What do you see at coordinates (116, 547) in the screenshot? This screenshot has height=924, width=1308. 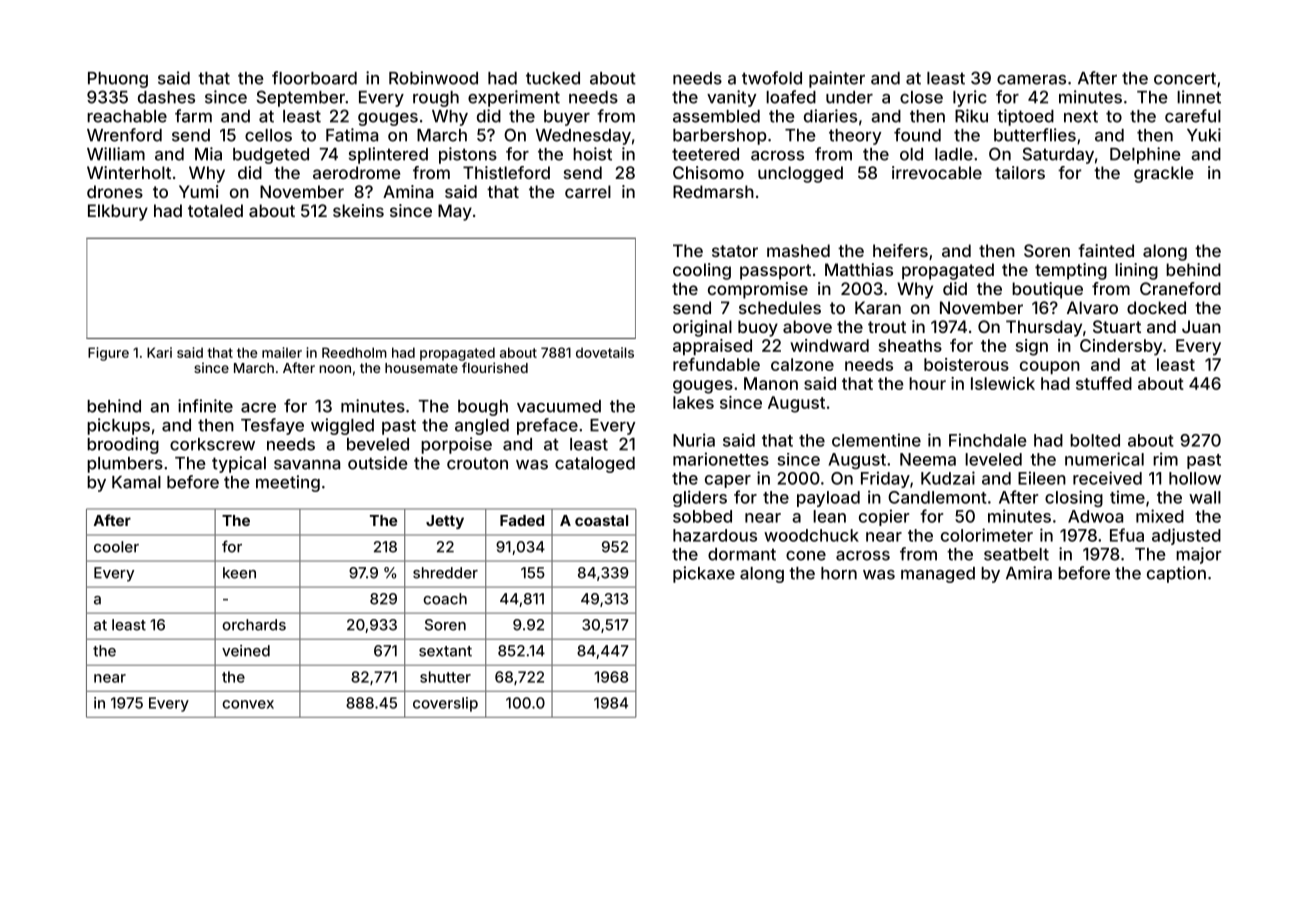 I see `cooler` at bounding box center [116, 547].
